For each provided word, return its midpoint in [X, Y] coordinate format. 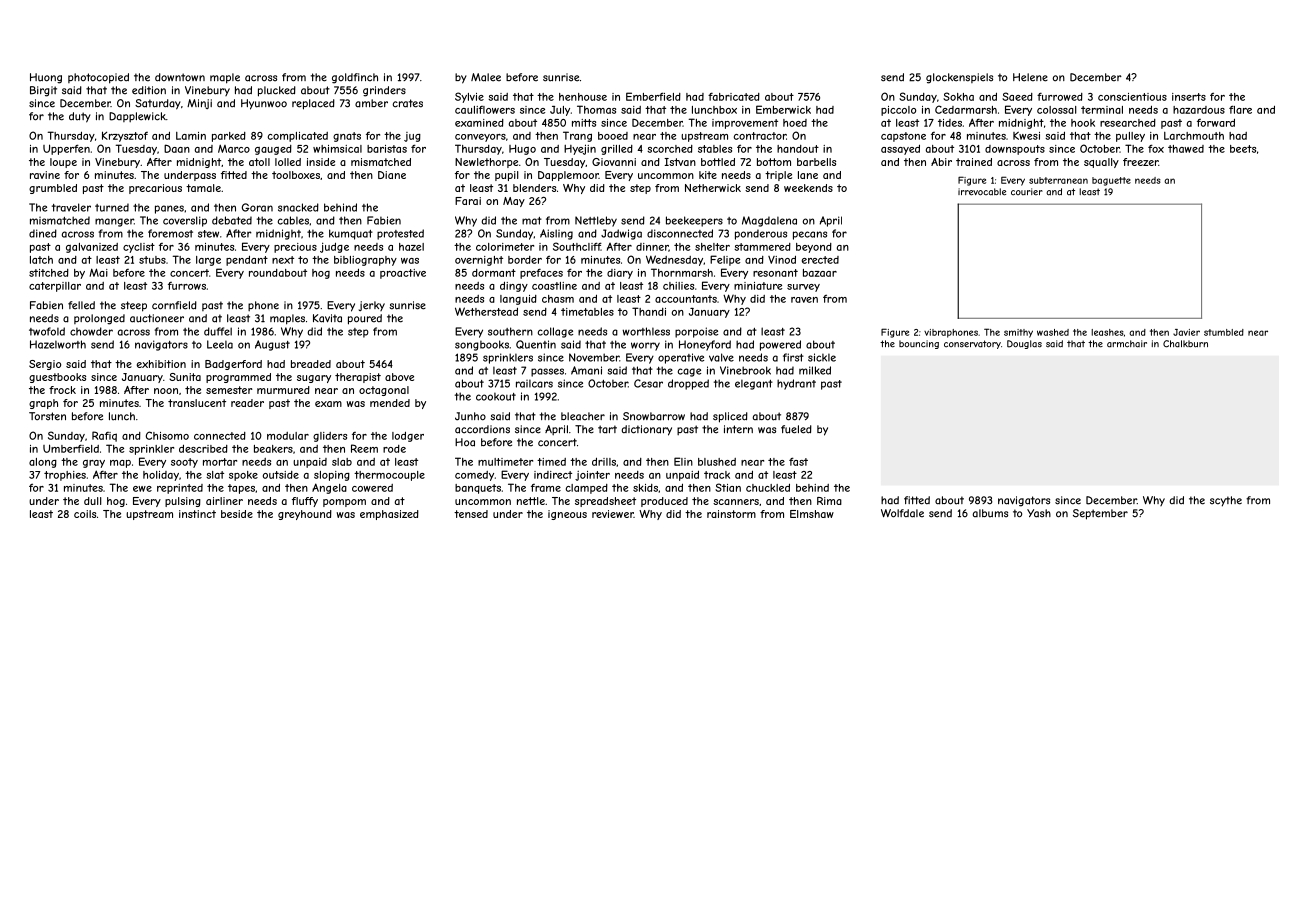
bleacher [583, 416]
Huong [46, 78]
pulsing [183, 502]
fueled [796, 429]
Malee [486, 77]
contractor [760, 136]
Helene [1030, 77]
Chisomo [167, 435]
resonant [775, 273]
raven [804, 300]
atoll [259, 162]
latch [41, 260]
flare [1240, 109]
